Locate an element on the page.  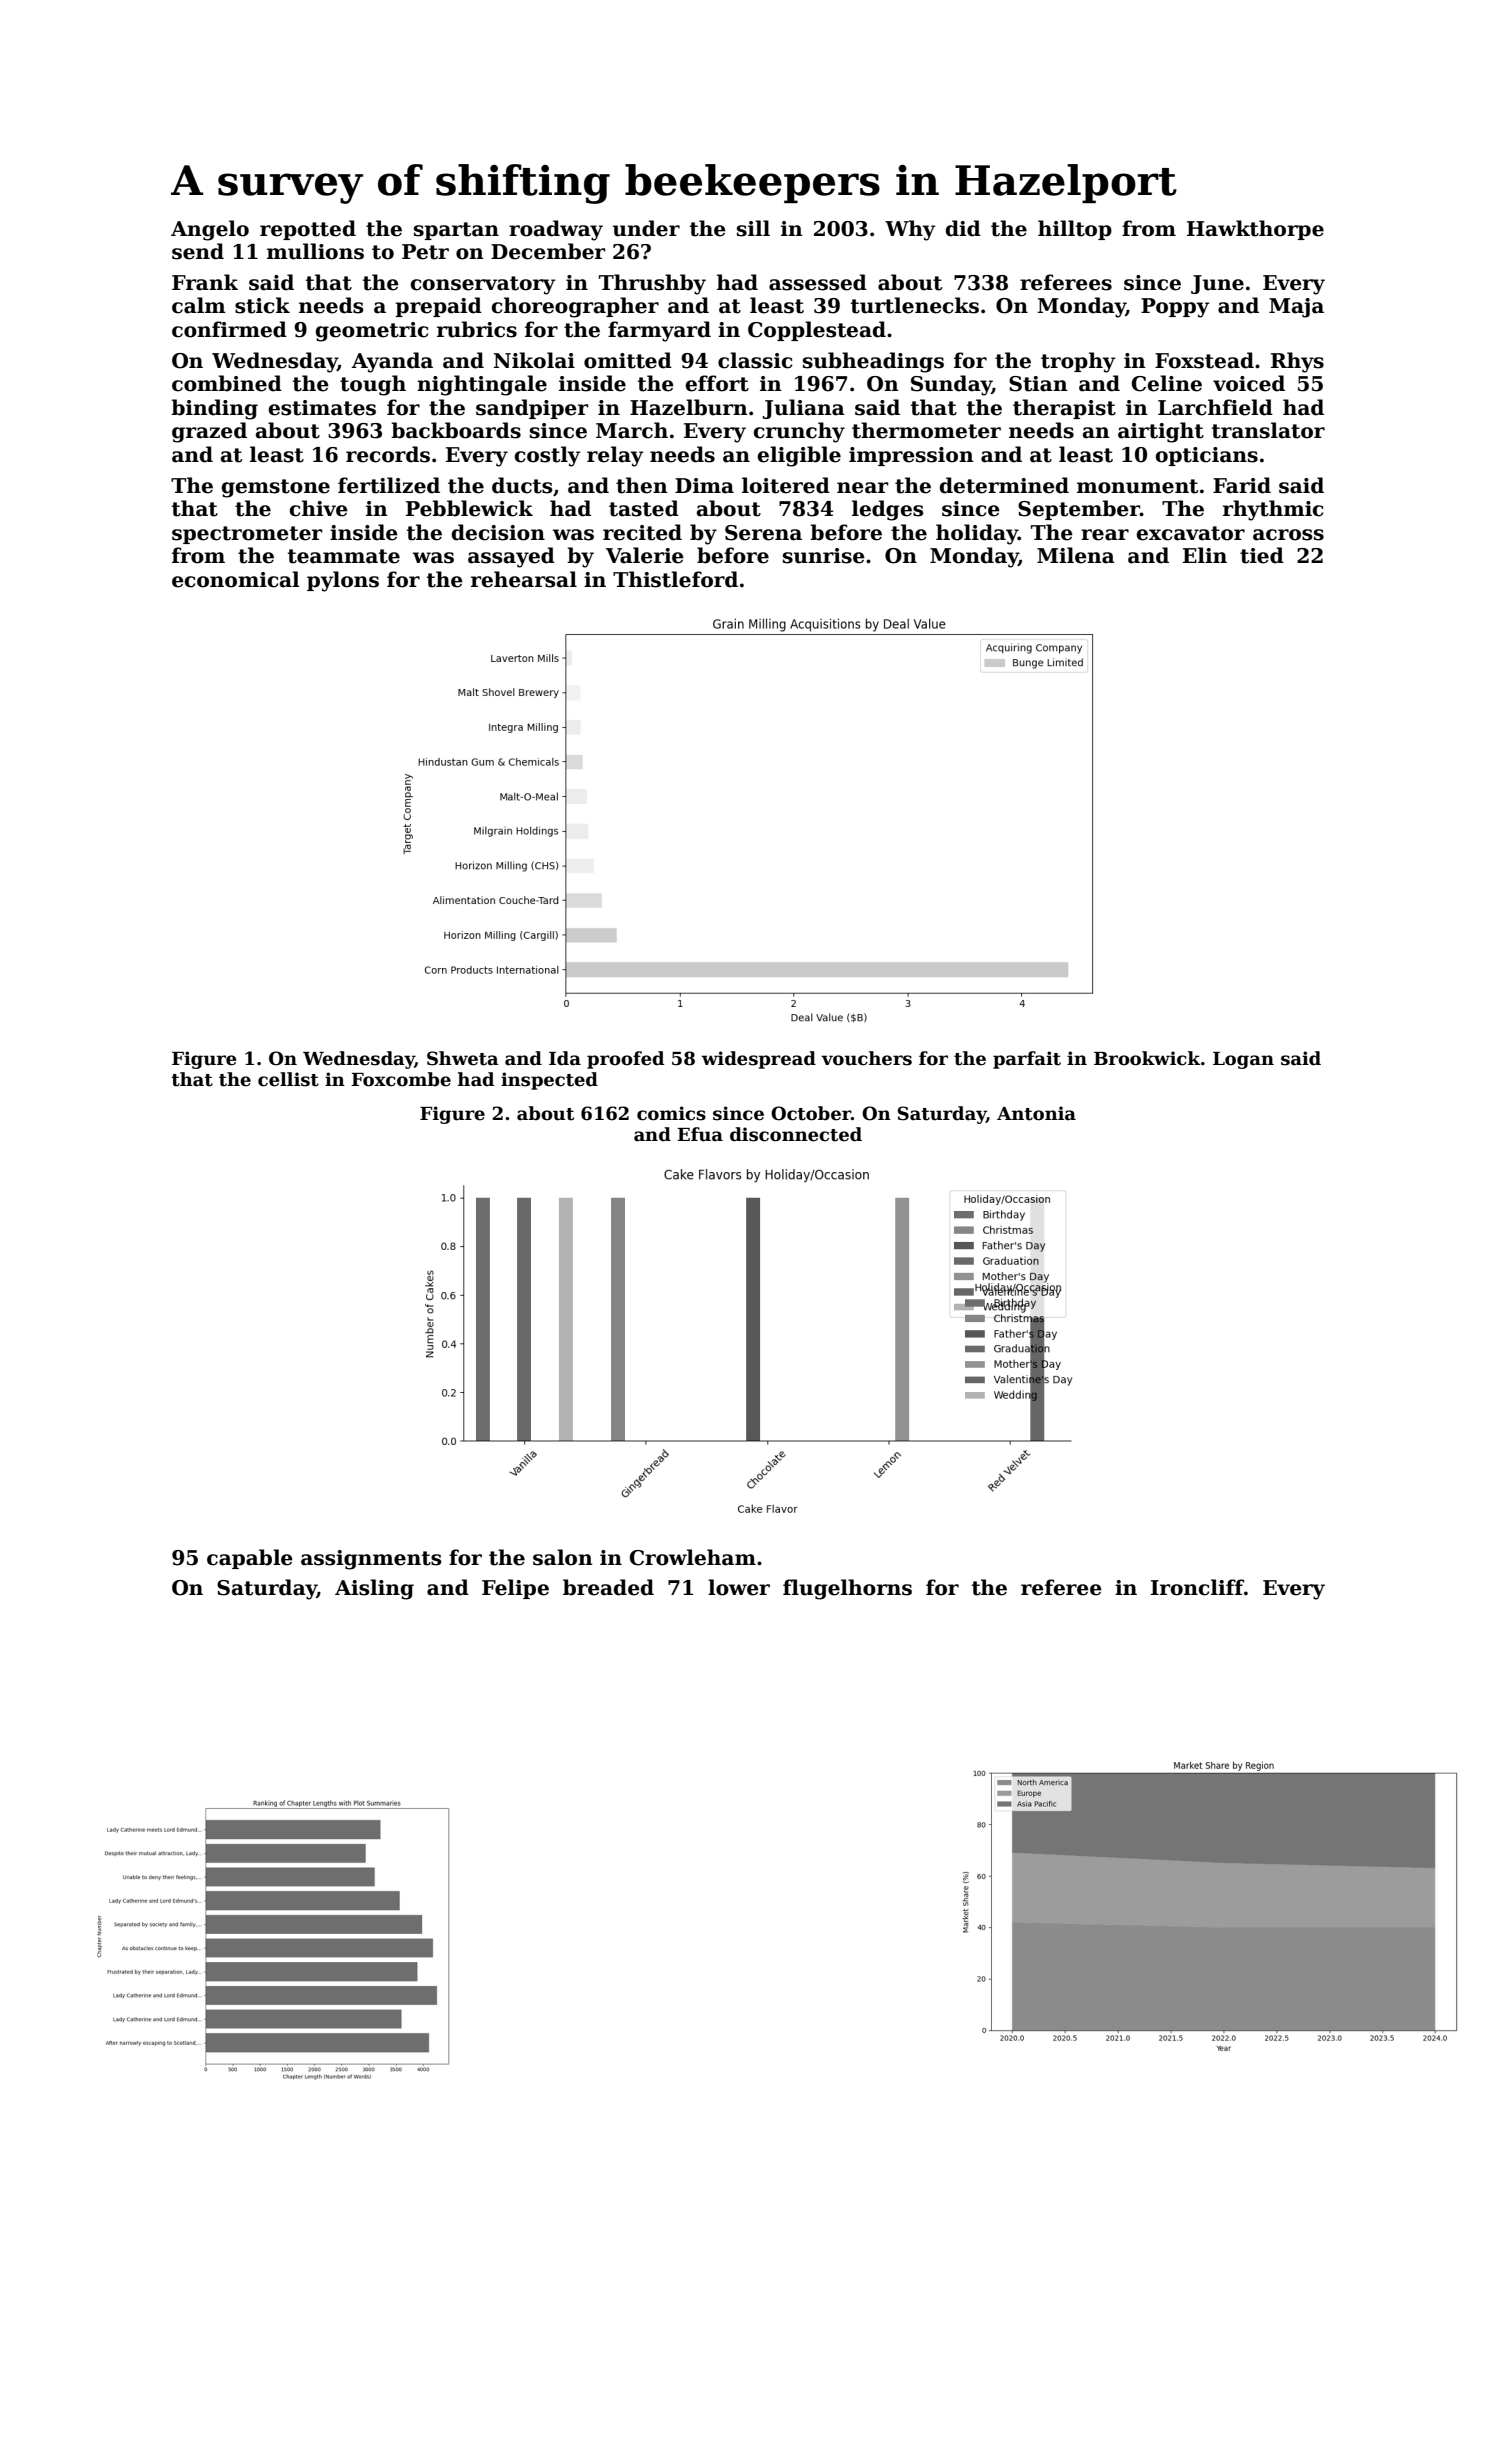
assignments is located at coordinates (371, 1560).
